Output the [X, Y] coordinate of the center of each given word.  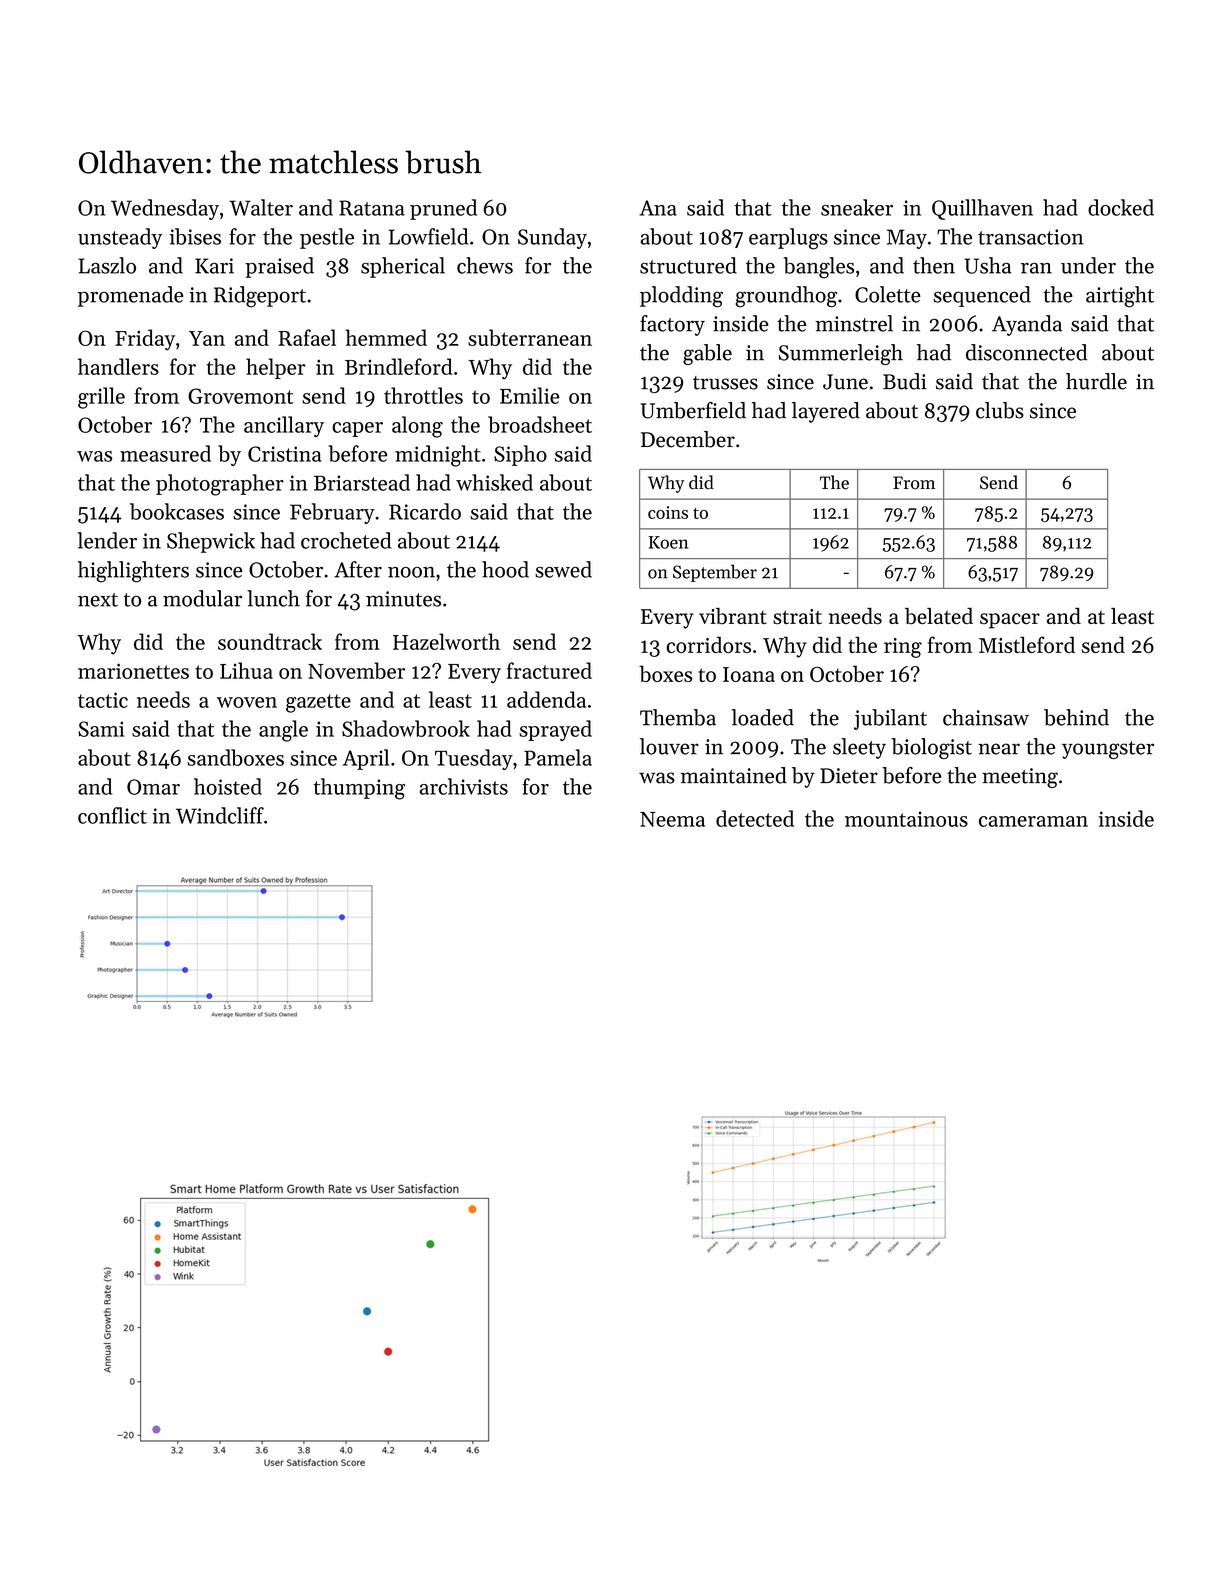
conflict [112, 815]
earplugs [788, 239]
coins [668, 512]
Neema [672, 819]
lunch [273, 598]
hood [505, 569]
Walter [261, 207]
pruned [443, 209]
